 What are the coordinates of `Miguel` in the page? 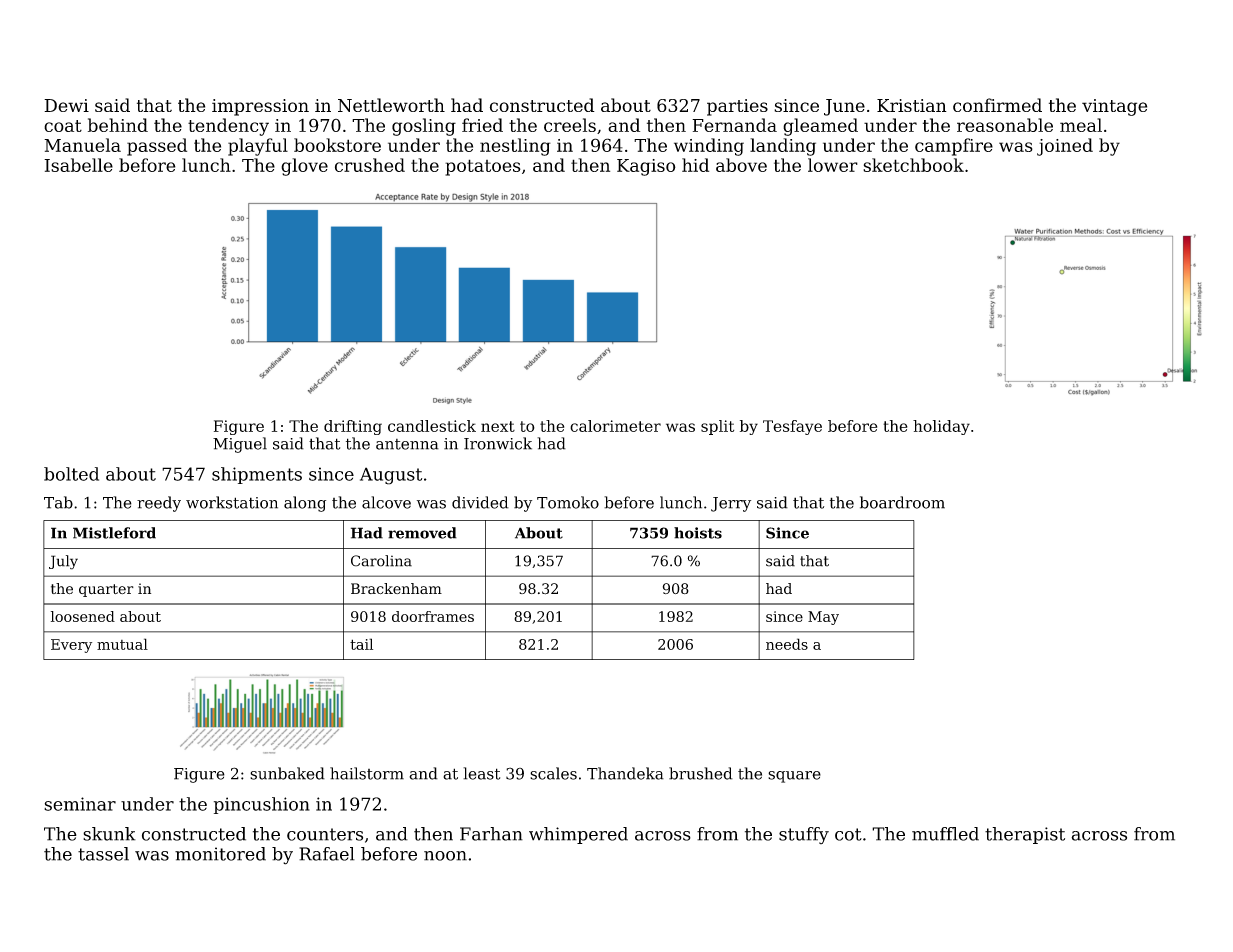 It's located at (240, 445).
